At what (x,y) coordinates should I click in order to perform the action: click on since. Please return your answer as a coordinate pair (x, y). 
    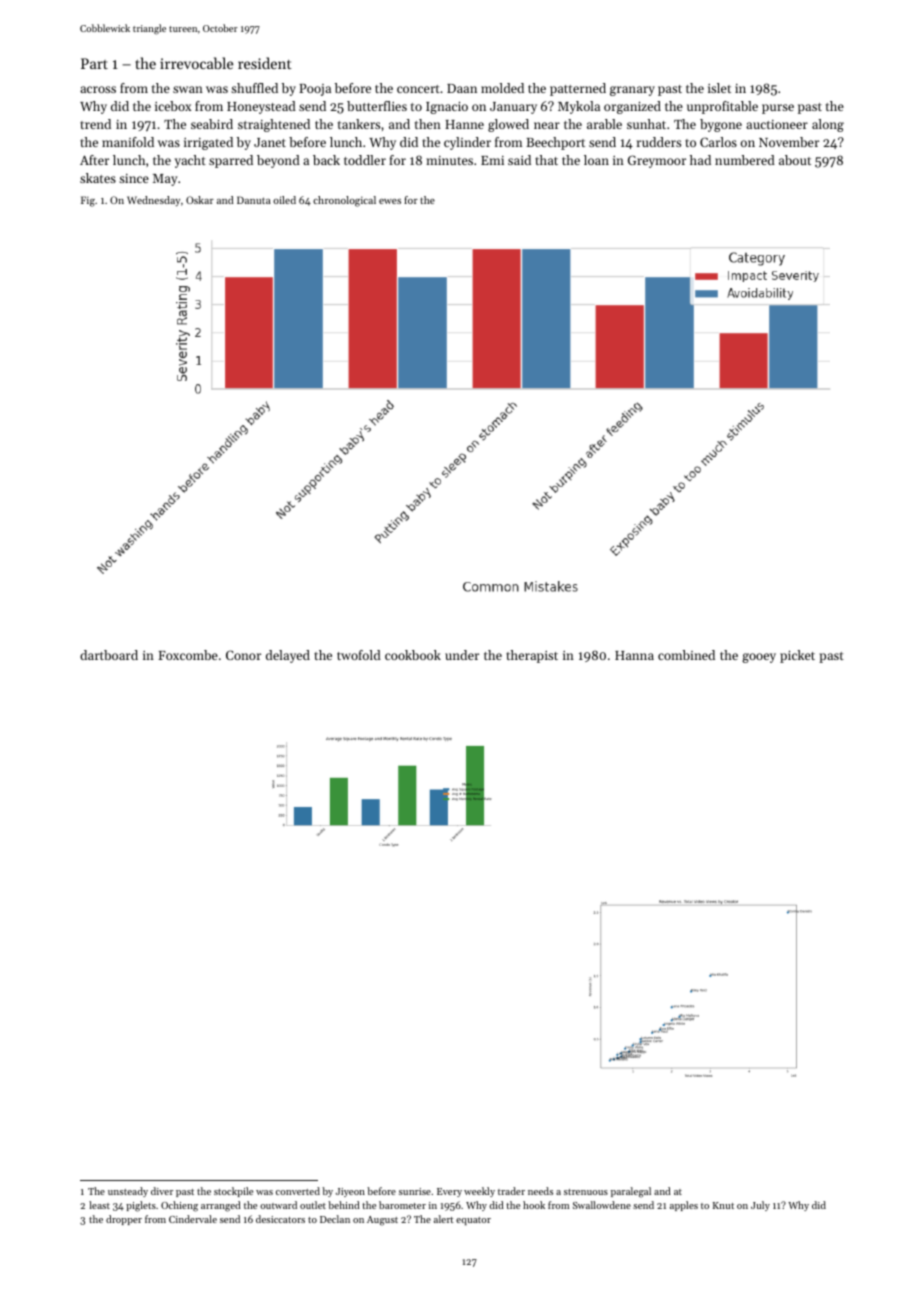
    Looking at the image, I should click on (134, 178).
